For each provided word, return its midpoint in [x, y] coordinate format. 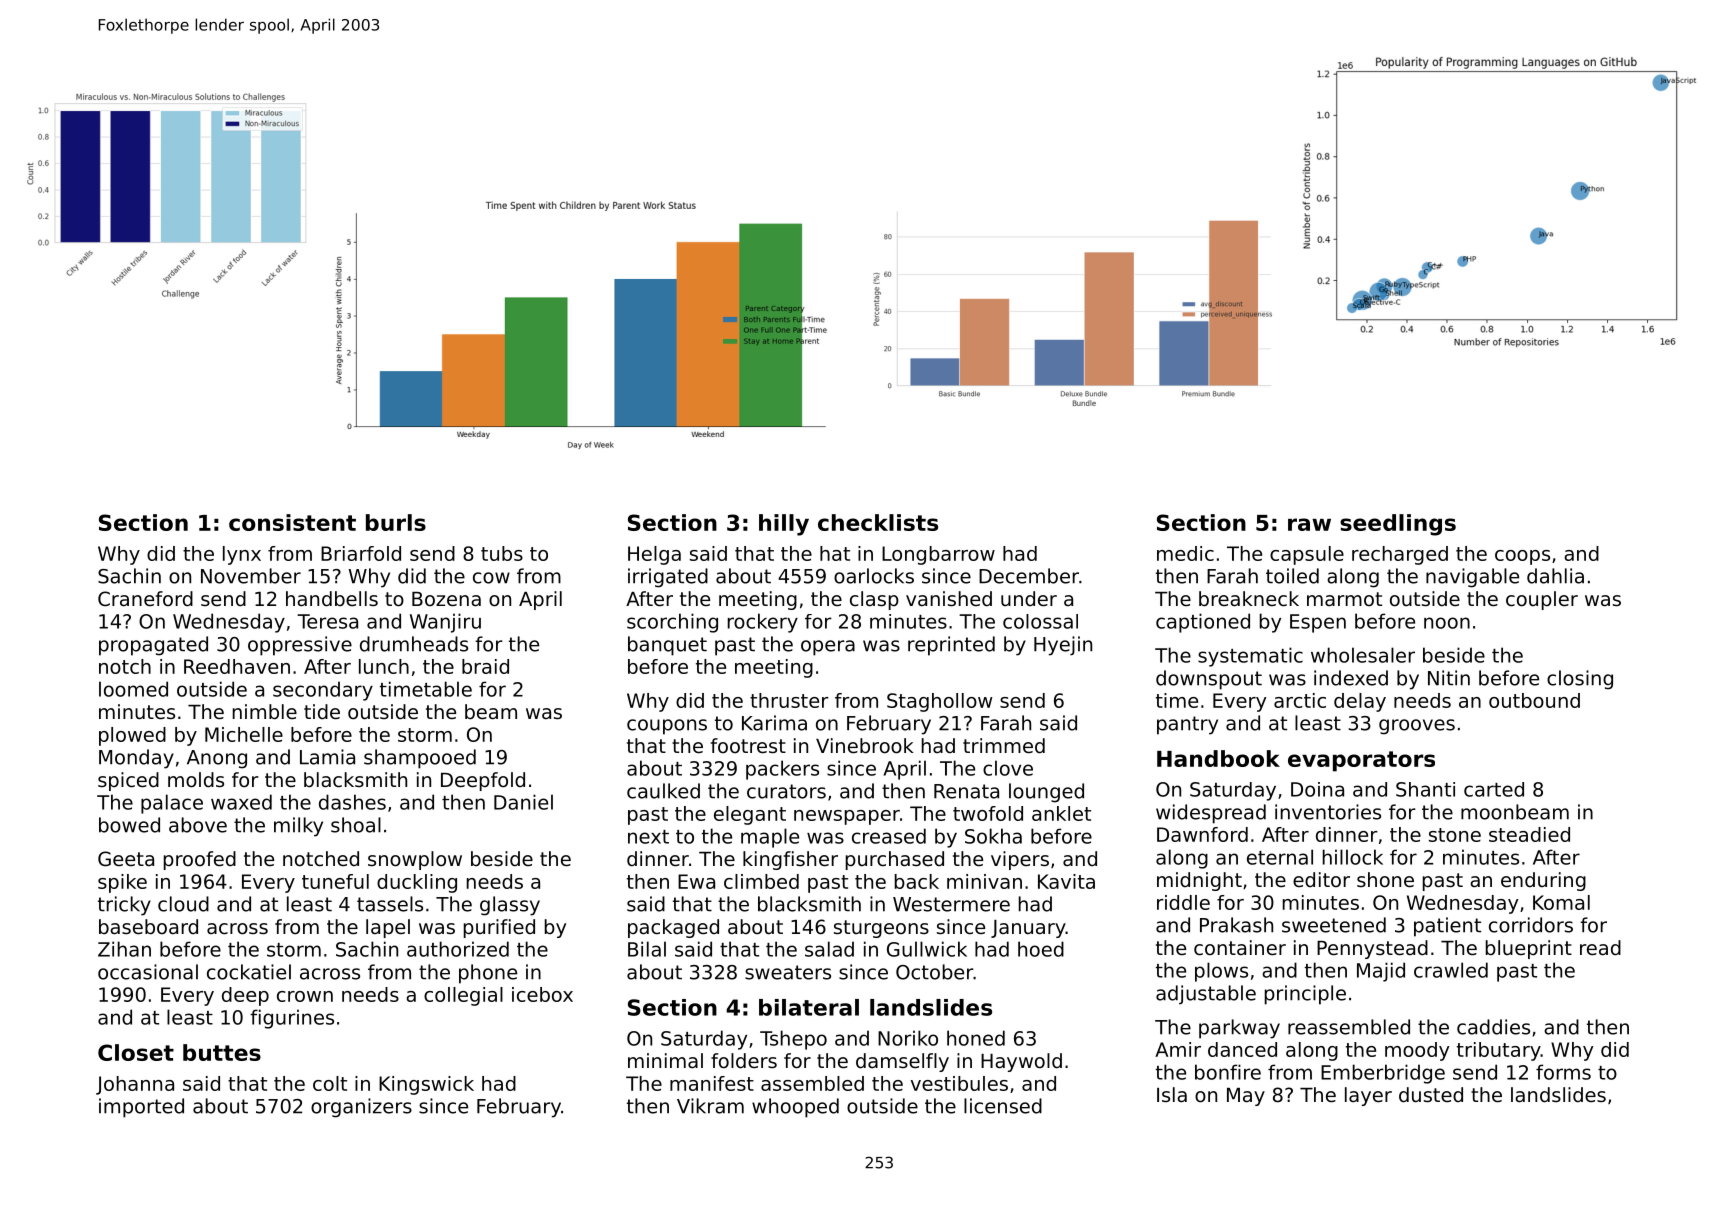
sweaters [788, 972]
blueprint [1529, 949]
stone [1455, 835]
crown [305, 996]
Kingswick [426, 1085]
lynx [242, 555]
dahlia [1555, 576]
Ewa [696, 881]
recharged [1400, 555]
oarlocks [874, 576]
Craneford [145, 599]
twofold [988, 813]
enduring [1543, 881]
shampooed [420, 759]
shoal [356, 825]
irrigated [668, 578]
